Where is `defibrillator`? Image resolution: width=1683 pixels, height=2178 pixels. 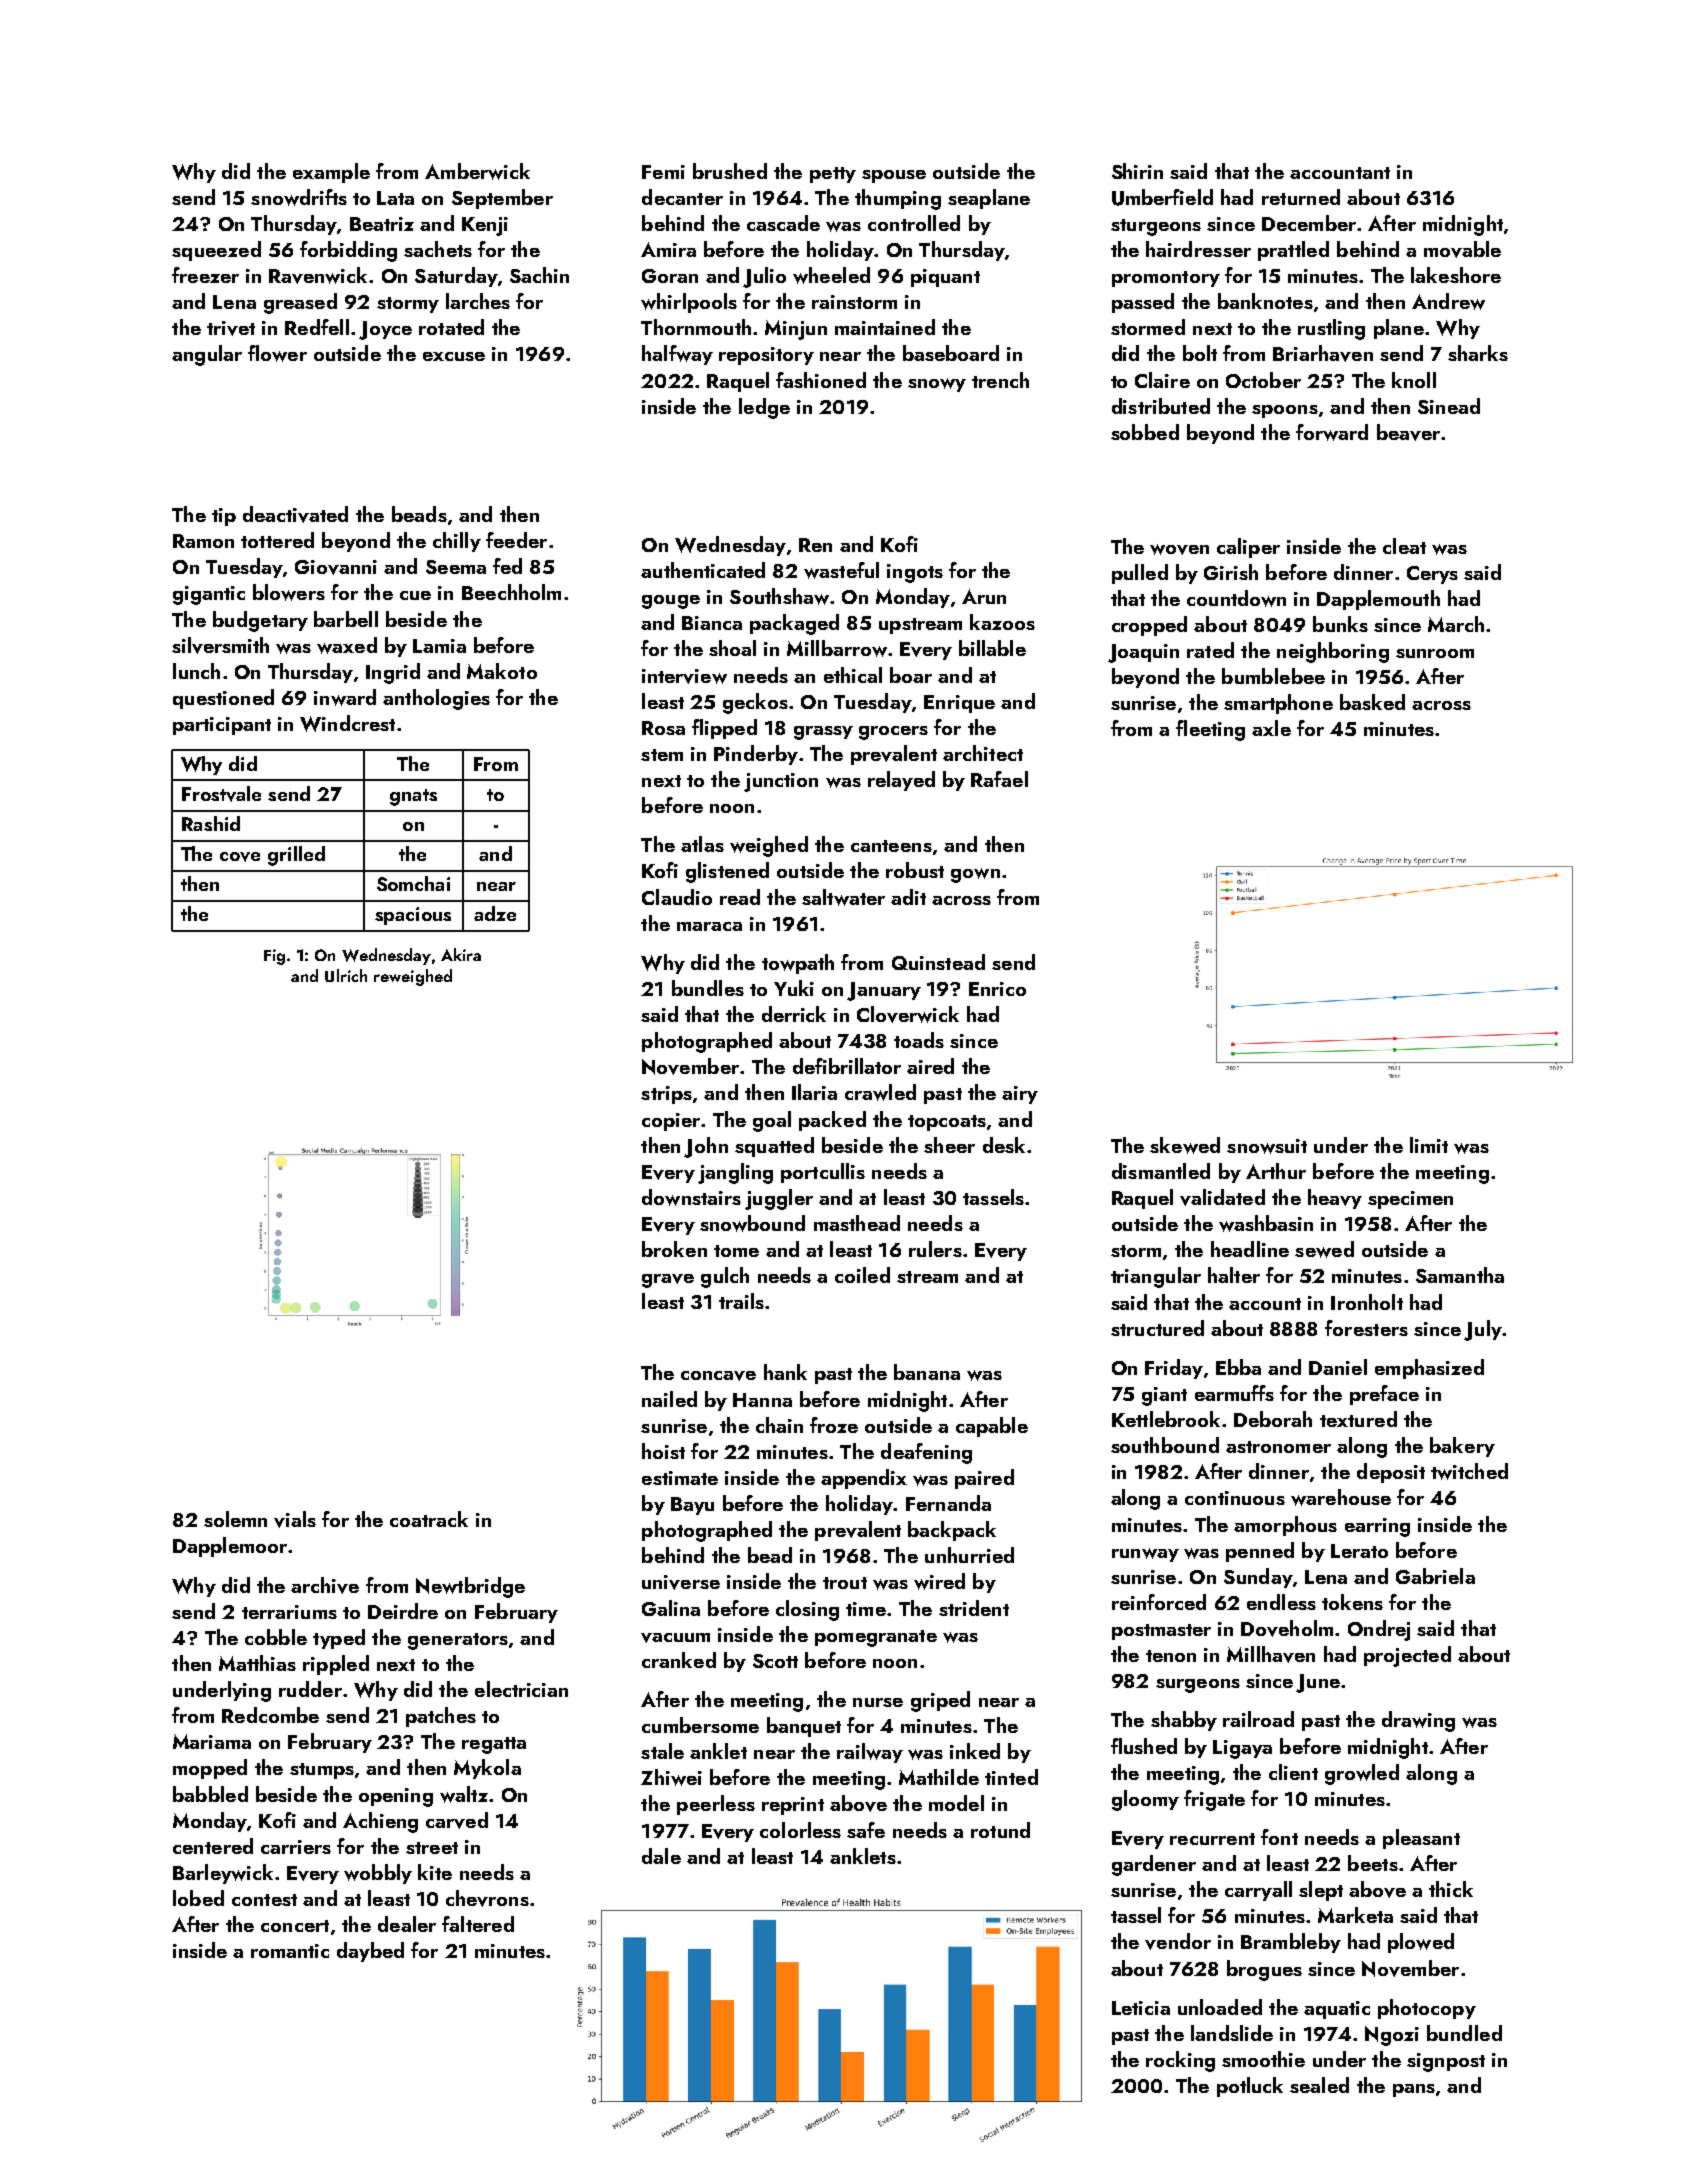 defibrillator is located at coordinates (847, 1066).
